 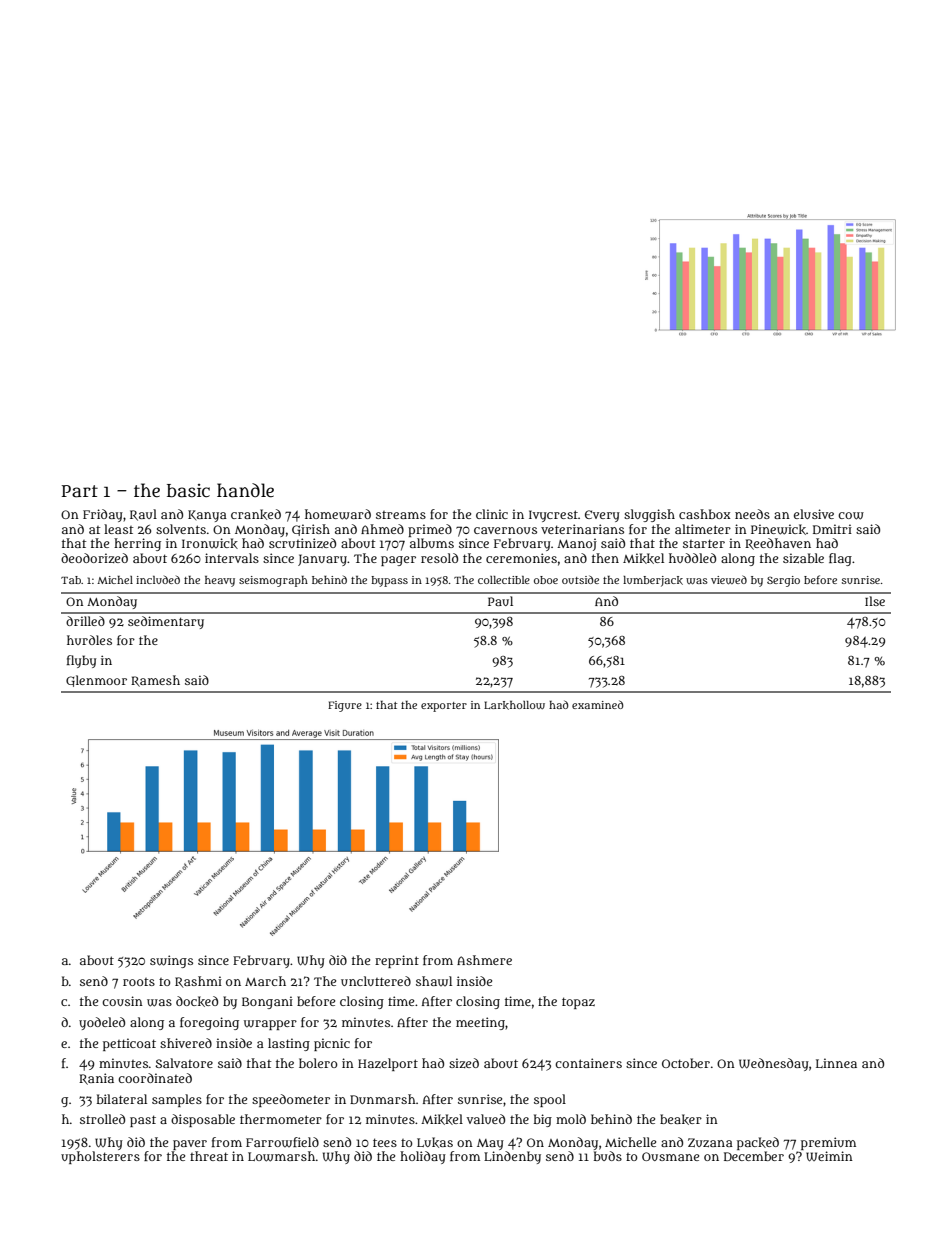 What do you see at coordinates (578, 1003) in the page?
I see `topaz` at bounding box center [578, 1003].
